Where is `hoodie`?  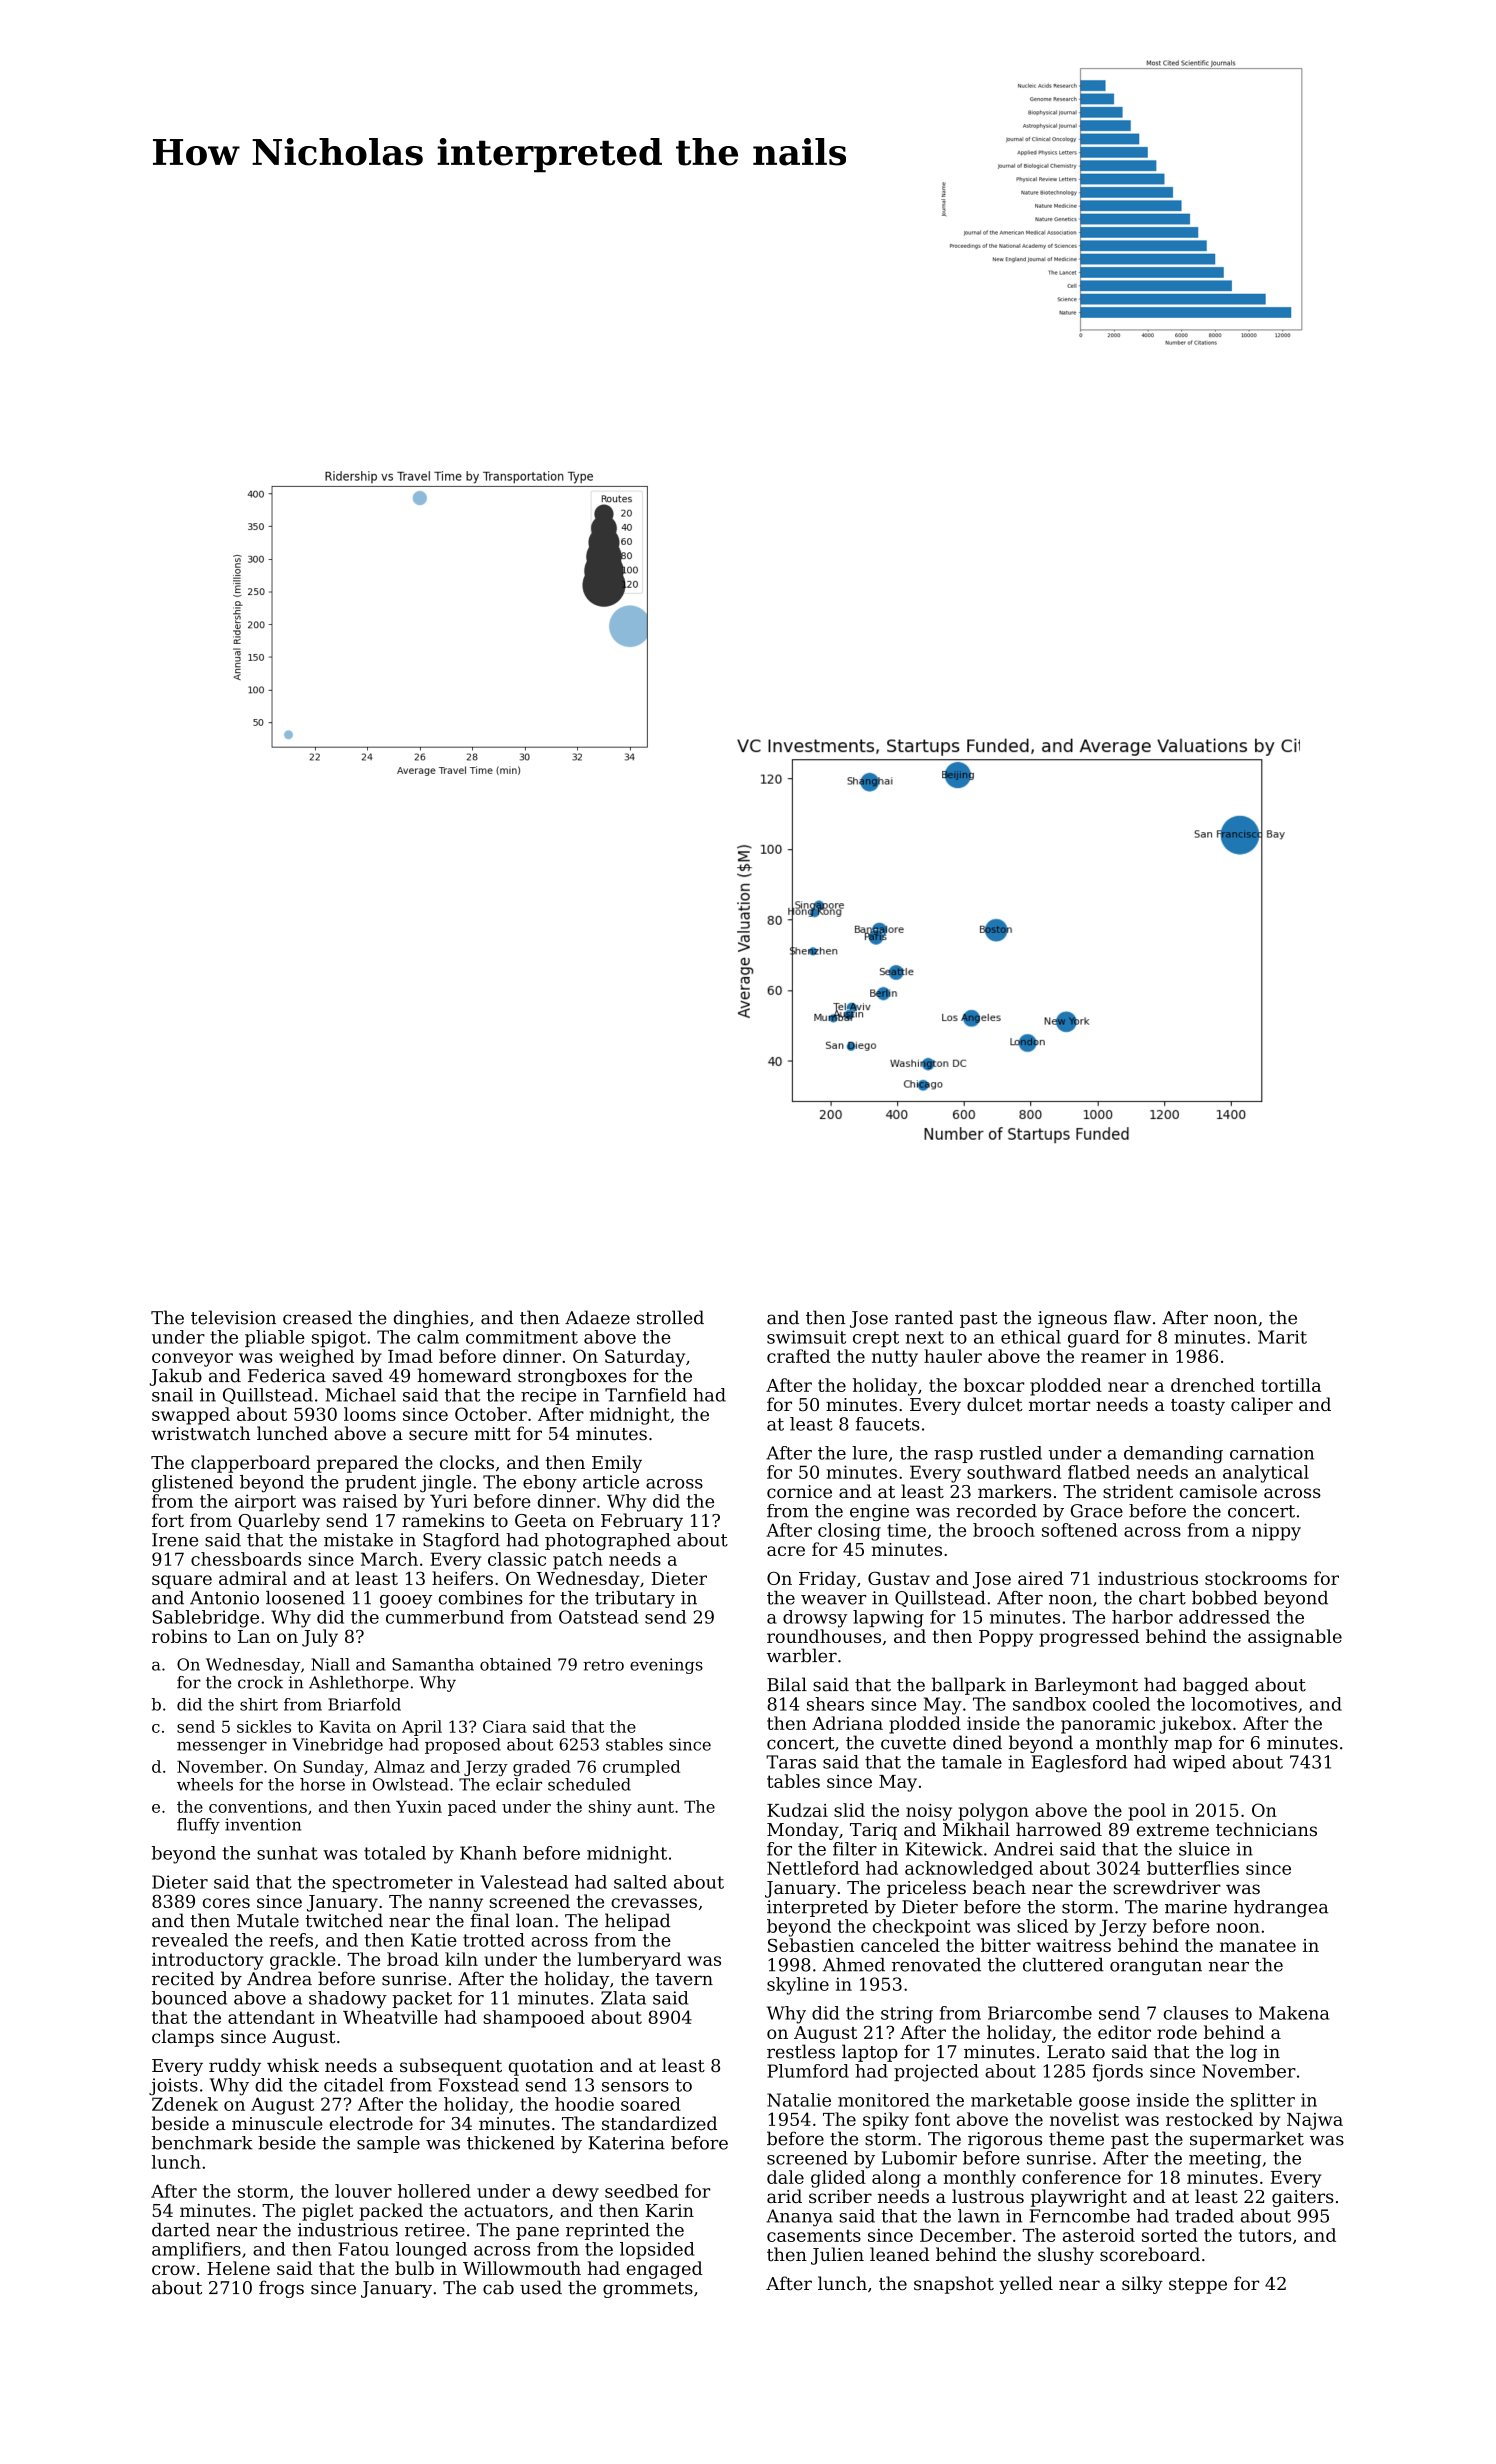 hoodie is located at coordinates (584, 2104).
